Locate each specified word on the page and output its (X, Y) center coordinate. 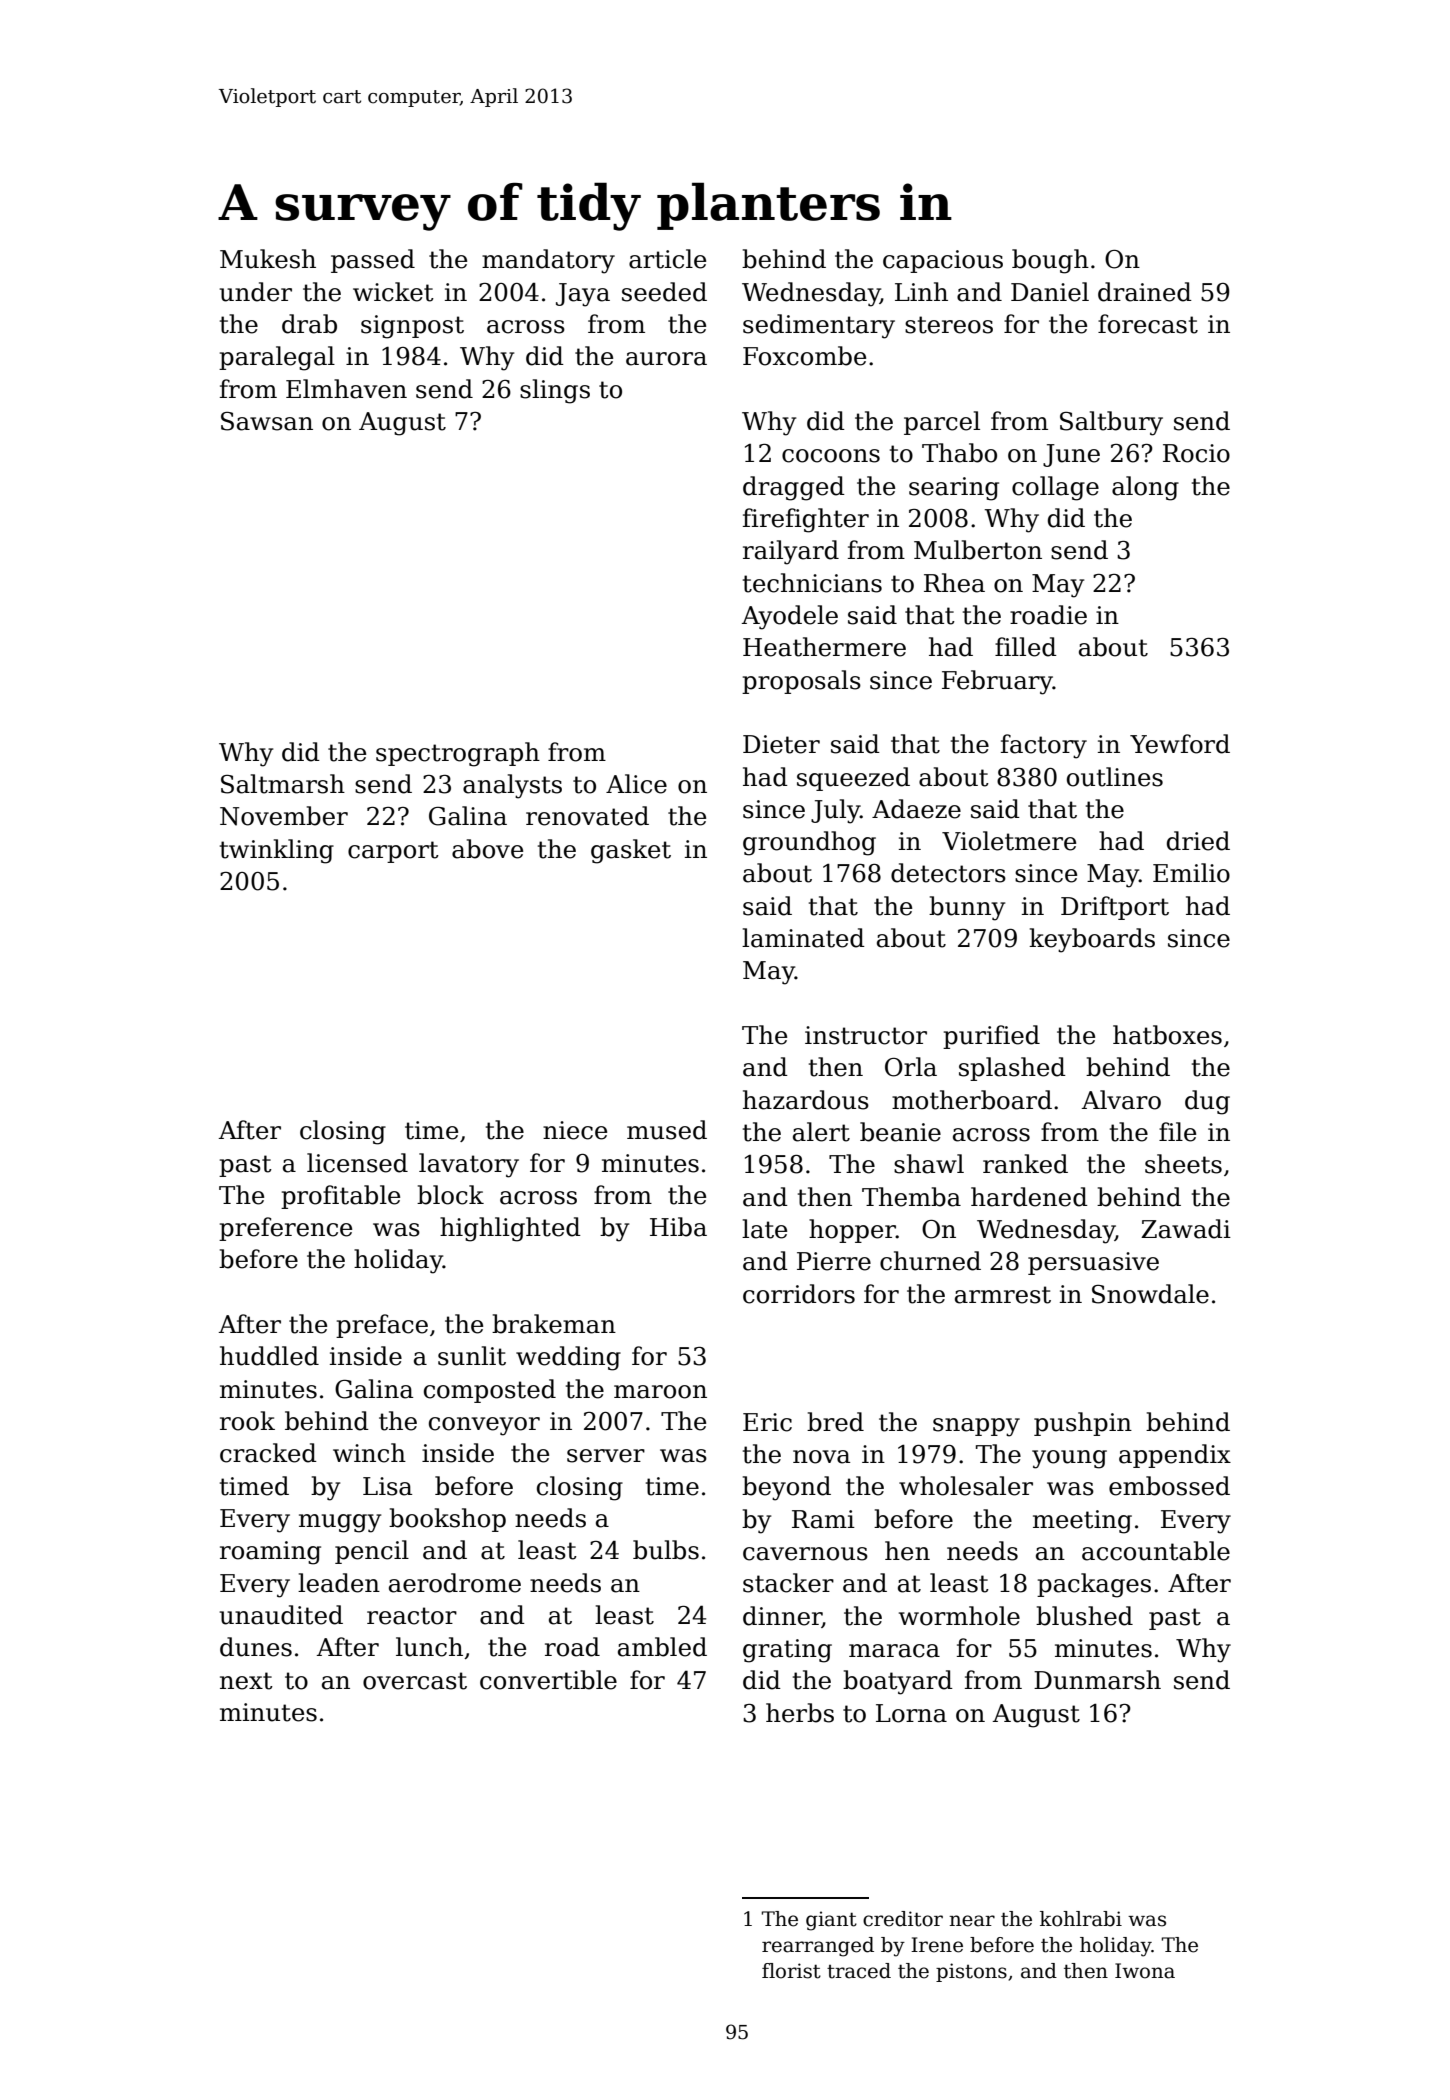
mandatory (548, 261)
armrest (1003, 1295)
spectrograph (458, 754)
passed (373, 261)
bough (1050, 261)
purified (991, 1037)
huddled (269, 1356)
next (246, 1681)
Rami (823, 1519)
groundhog (809, 843)
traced (859, 1971)
